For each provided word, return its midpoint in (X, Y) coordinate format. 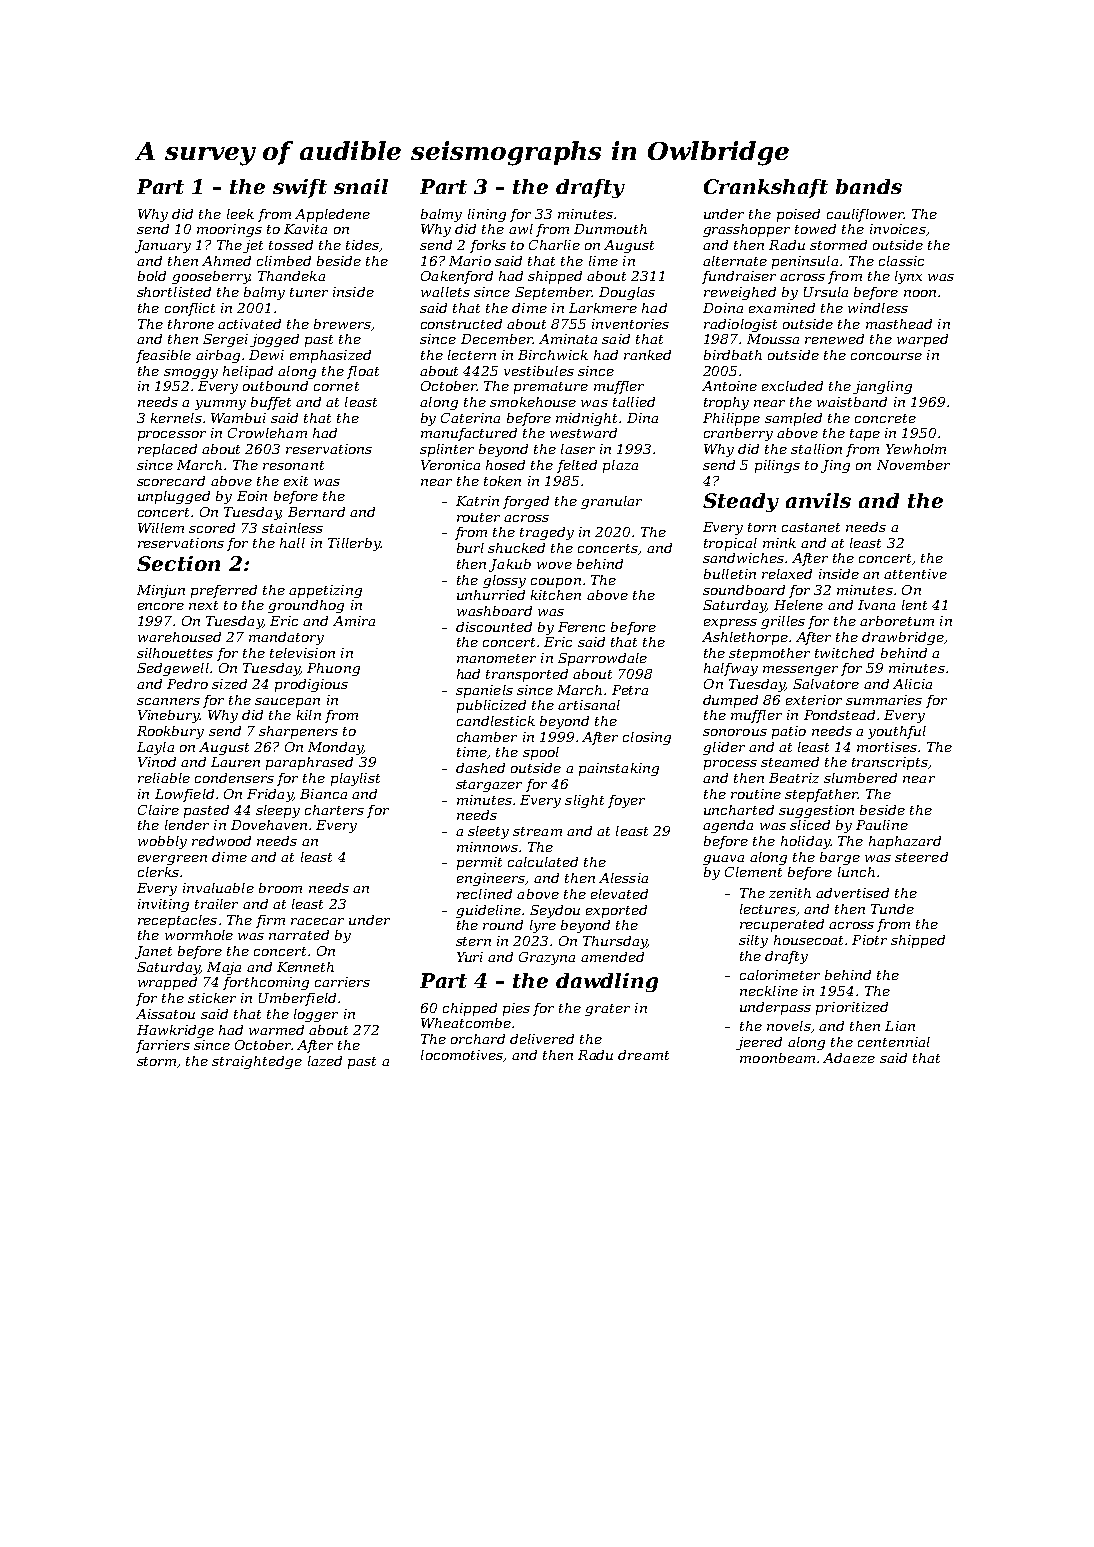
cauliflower (865, 215)
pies (516, 1009)
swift (300, 188)
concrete (885, 418)
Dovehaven (269, 825)
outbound (275, 386)
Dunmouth (610, 229)
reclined (484, 894)
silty (753, 941)
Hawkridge (175, 1031)
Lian (900, 1026)
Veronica (450, 465)
